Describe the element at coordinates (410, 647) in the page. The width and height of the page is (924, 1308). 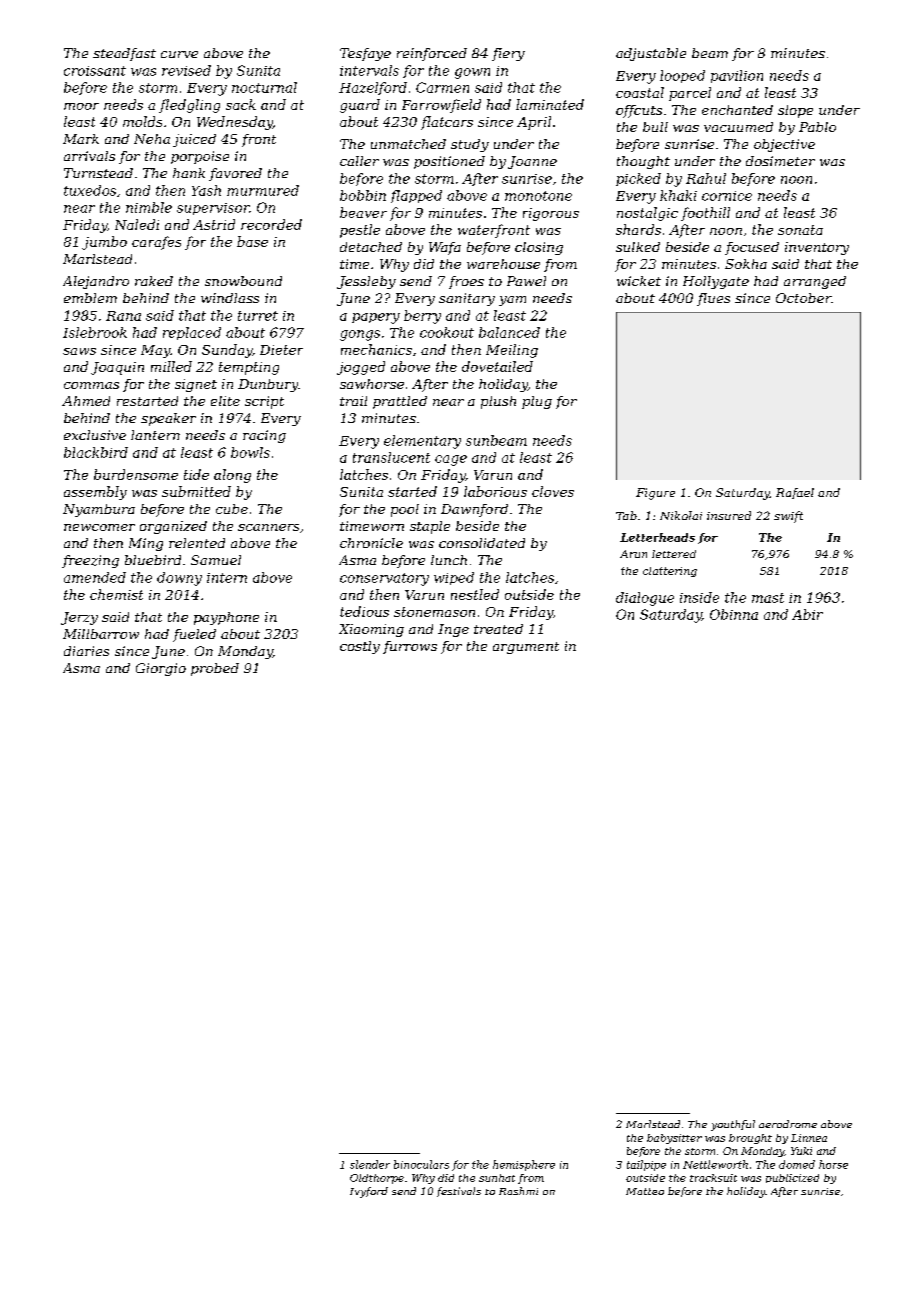
I see `furrows` at that location.
